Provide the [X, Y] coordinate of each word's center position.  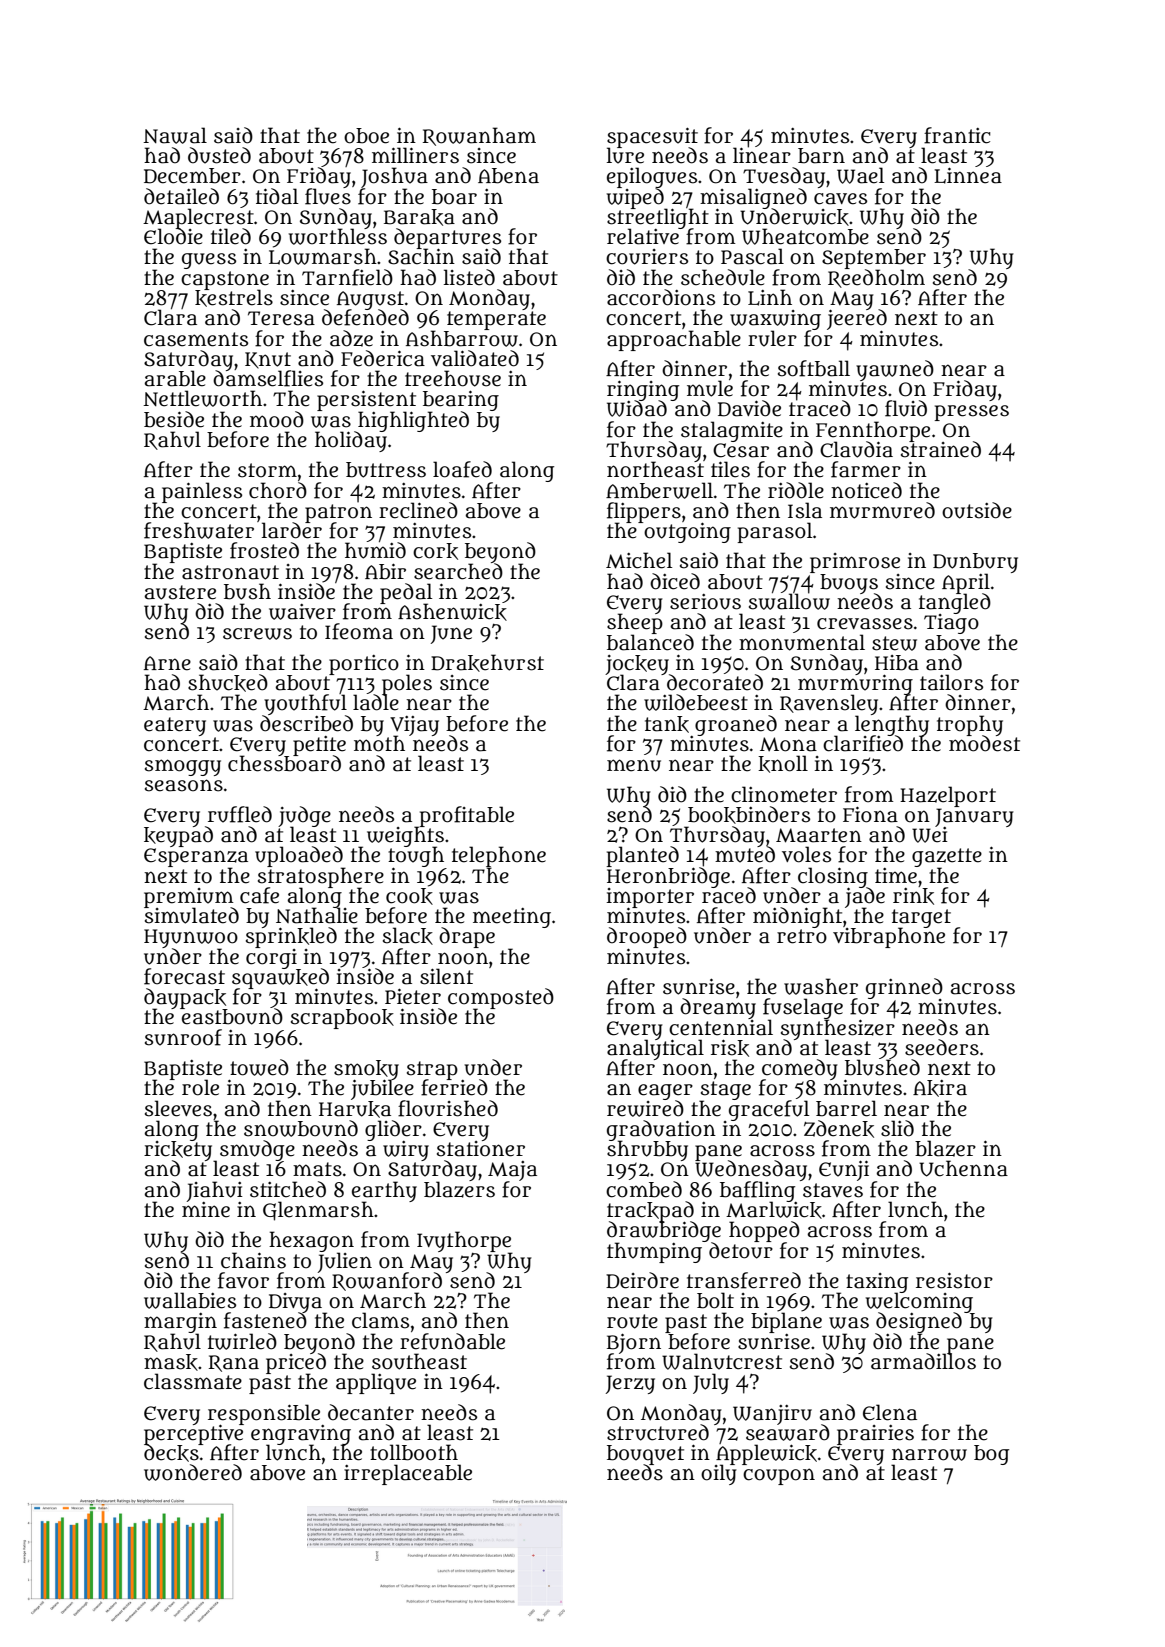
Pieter [413, 996]
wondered [193, 1472]
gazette [947, 857]
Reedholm [876, 278]
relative [643, 237]
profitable [465, 816]
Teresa [281, 318]
